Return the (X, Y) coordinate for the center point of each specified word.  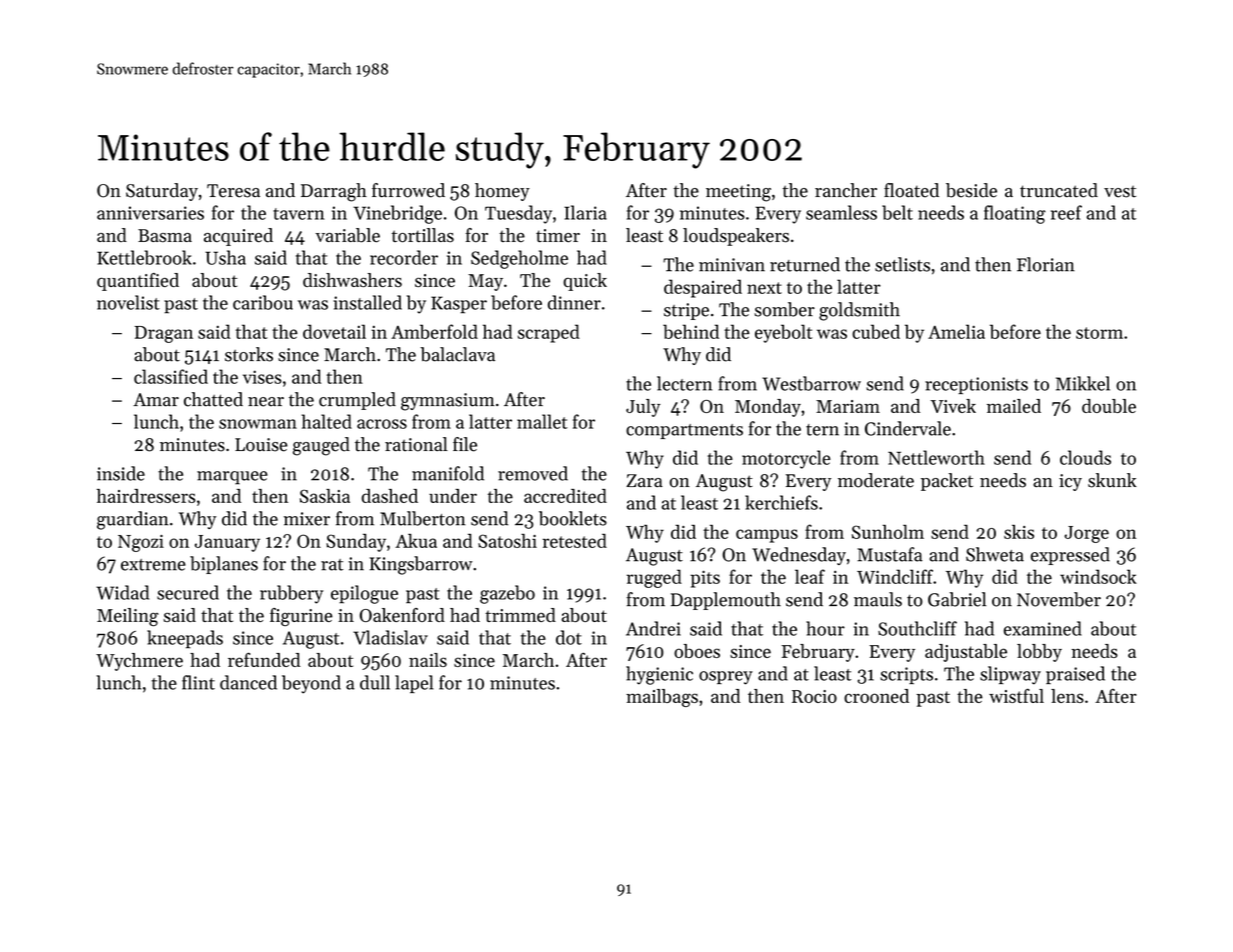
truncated (1059, 190)
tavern (298, 214)
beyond (311, 684)
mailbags (662, 698)
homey (502, 192)
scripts (906, 675)
